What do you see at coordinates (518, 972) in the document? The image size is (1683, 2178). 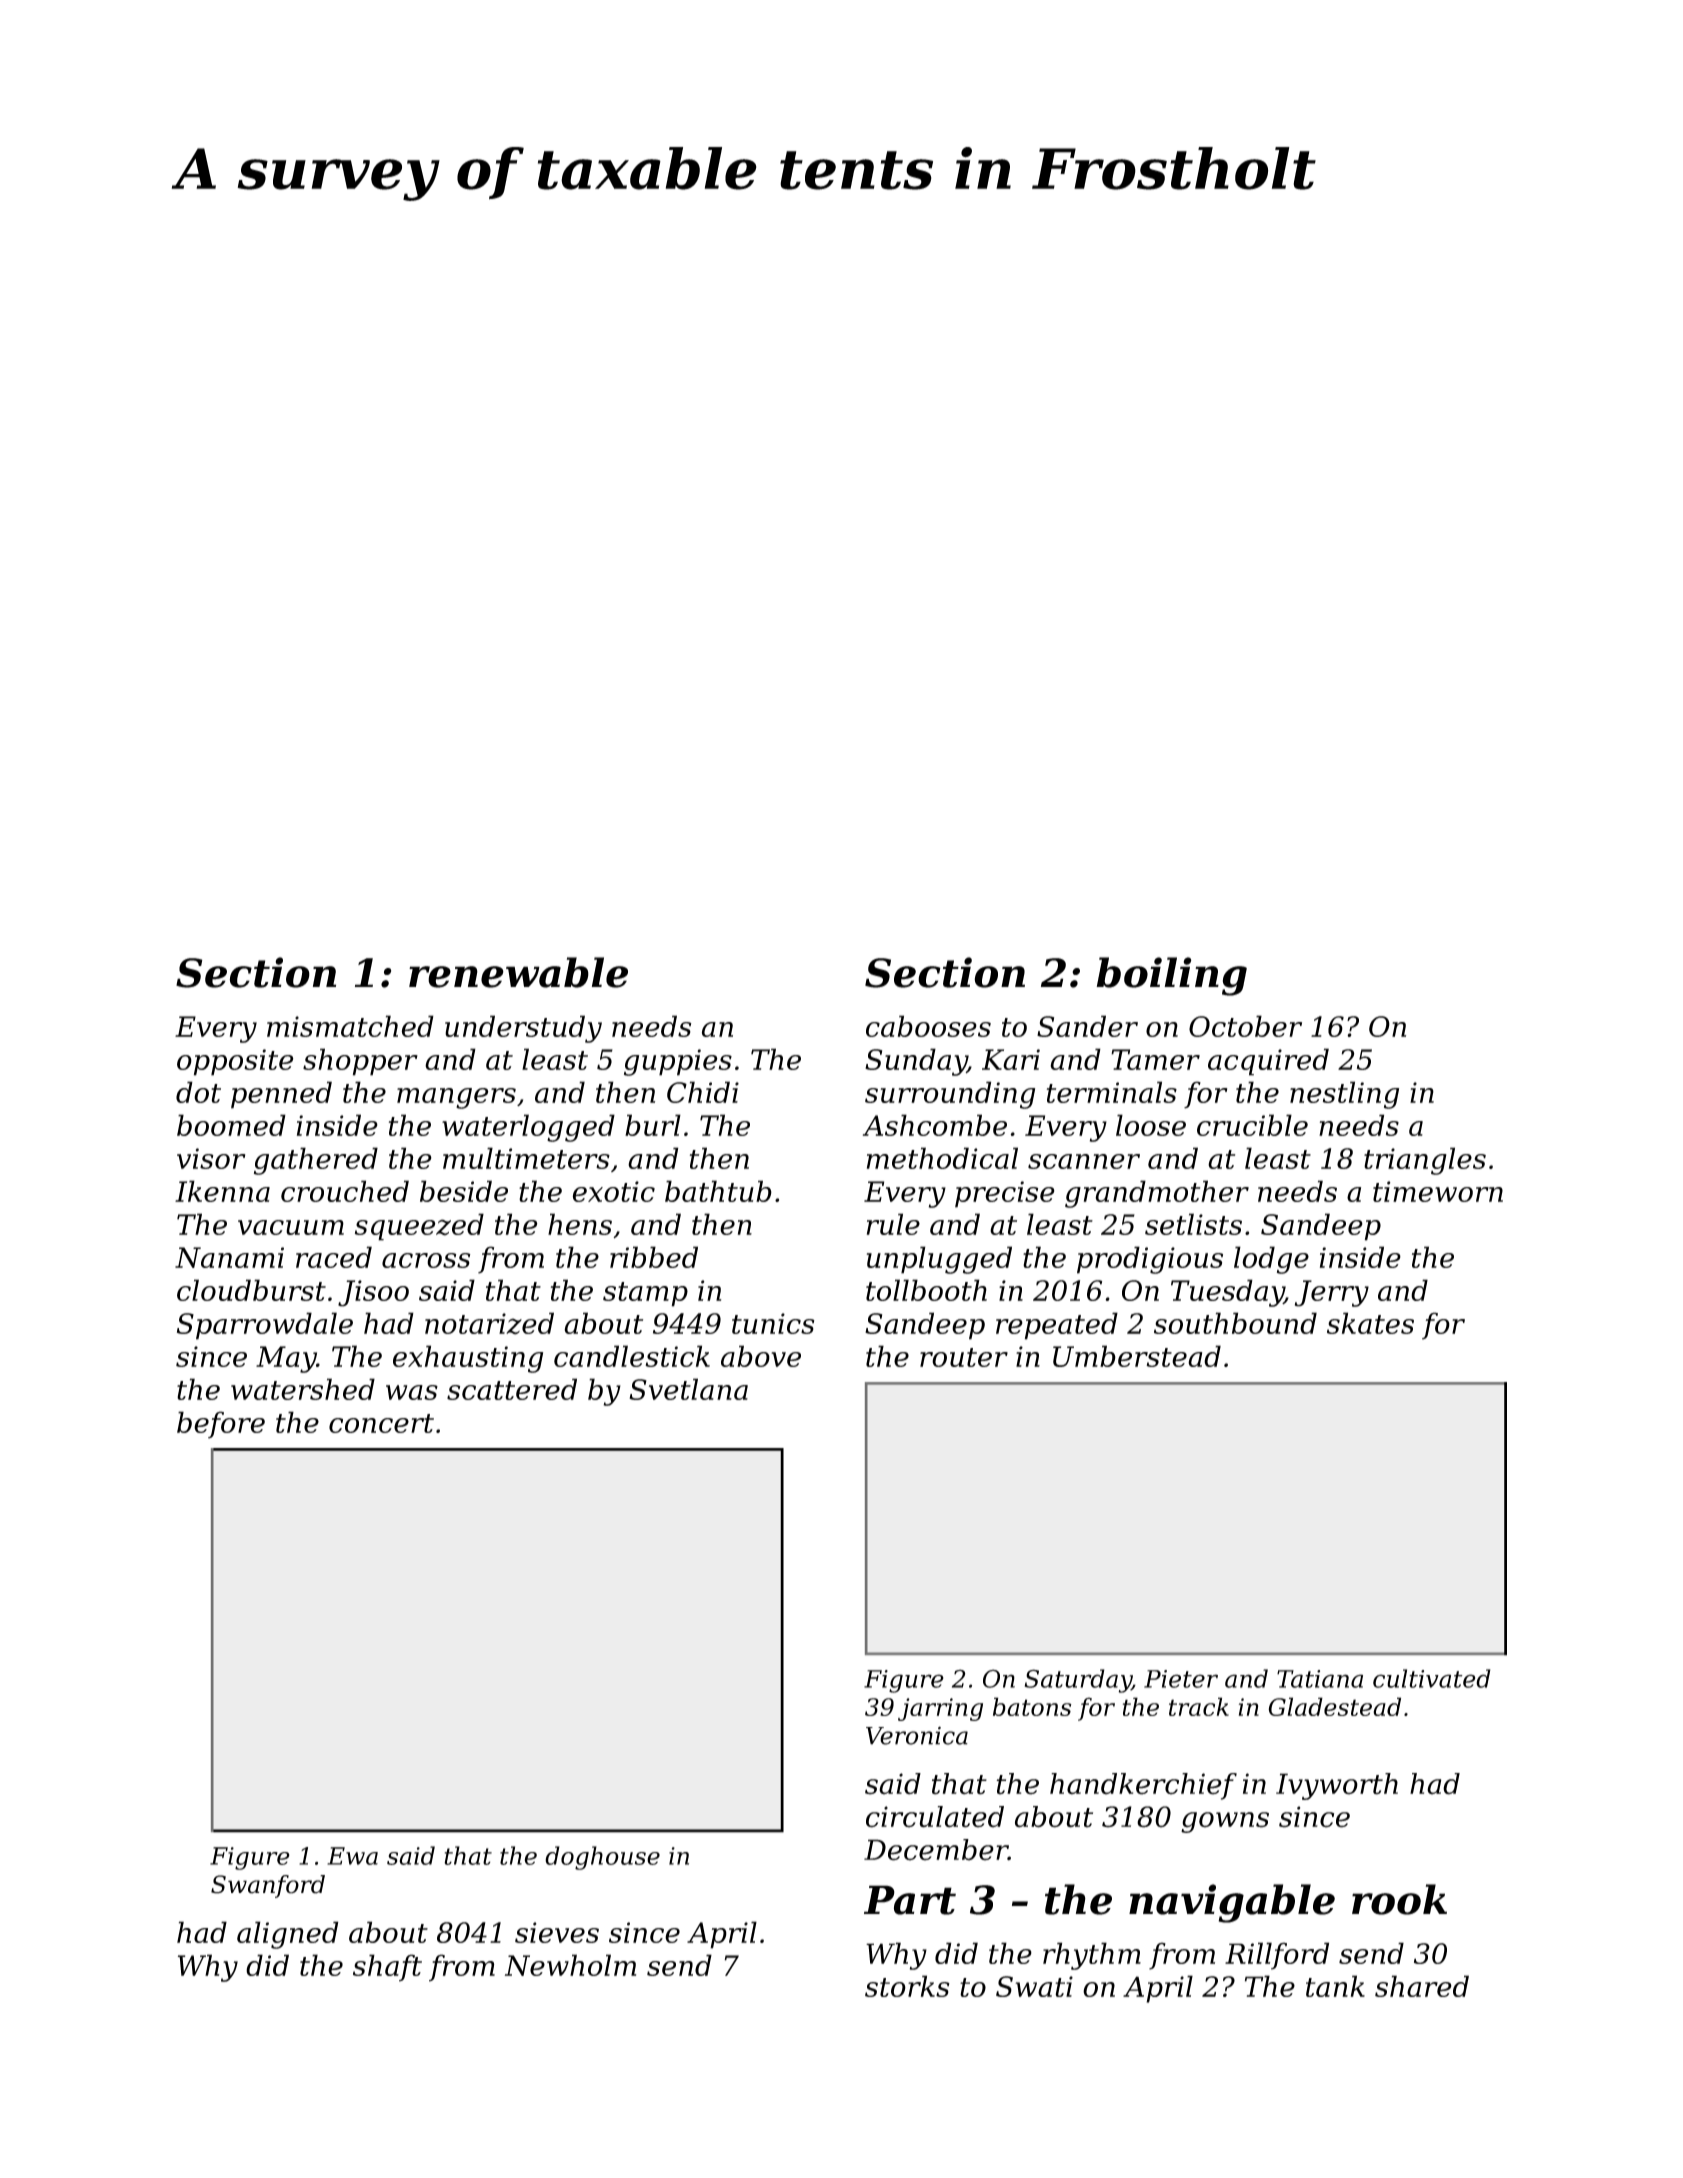 I see `renewable` at bounding box center [518, 972].
